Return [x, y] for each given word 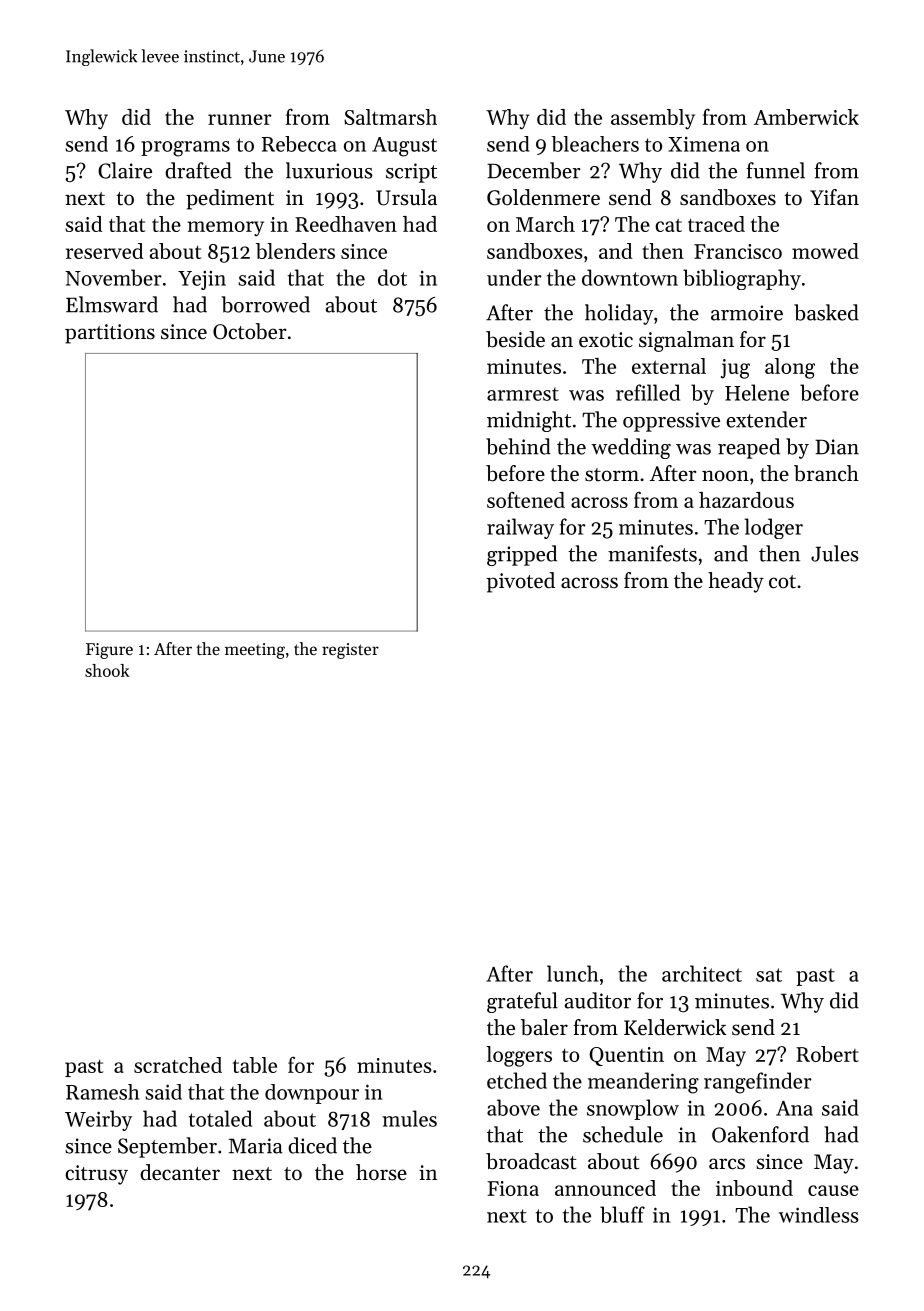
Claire [125, 170]
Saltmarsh [390, 117]
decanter [180, 1172]
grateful [522, 1002]
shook [107, 670]
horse [381, 1172]
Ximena [704, 144]
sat [769, 975]
